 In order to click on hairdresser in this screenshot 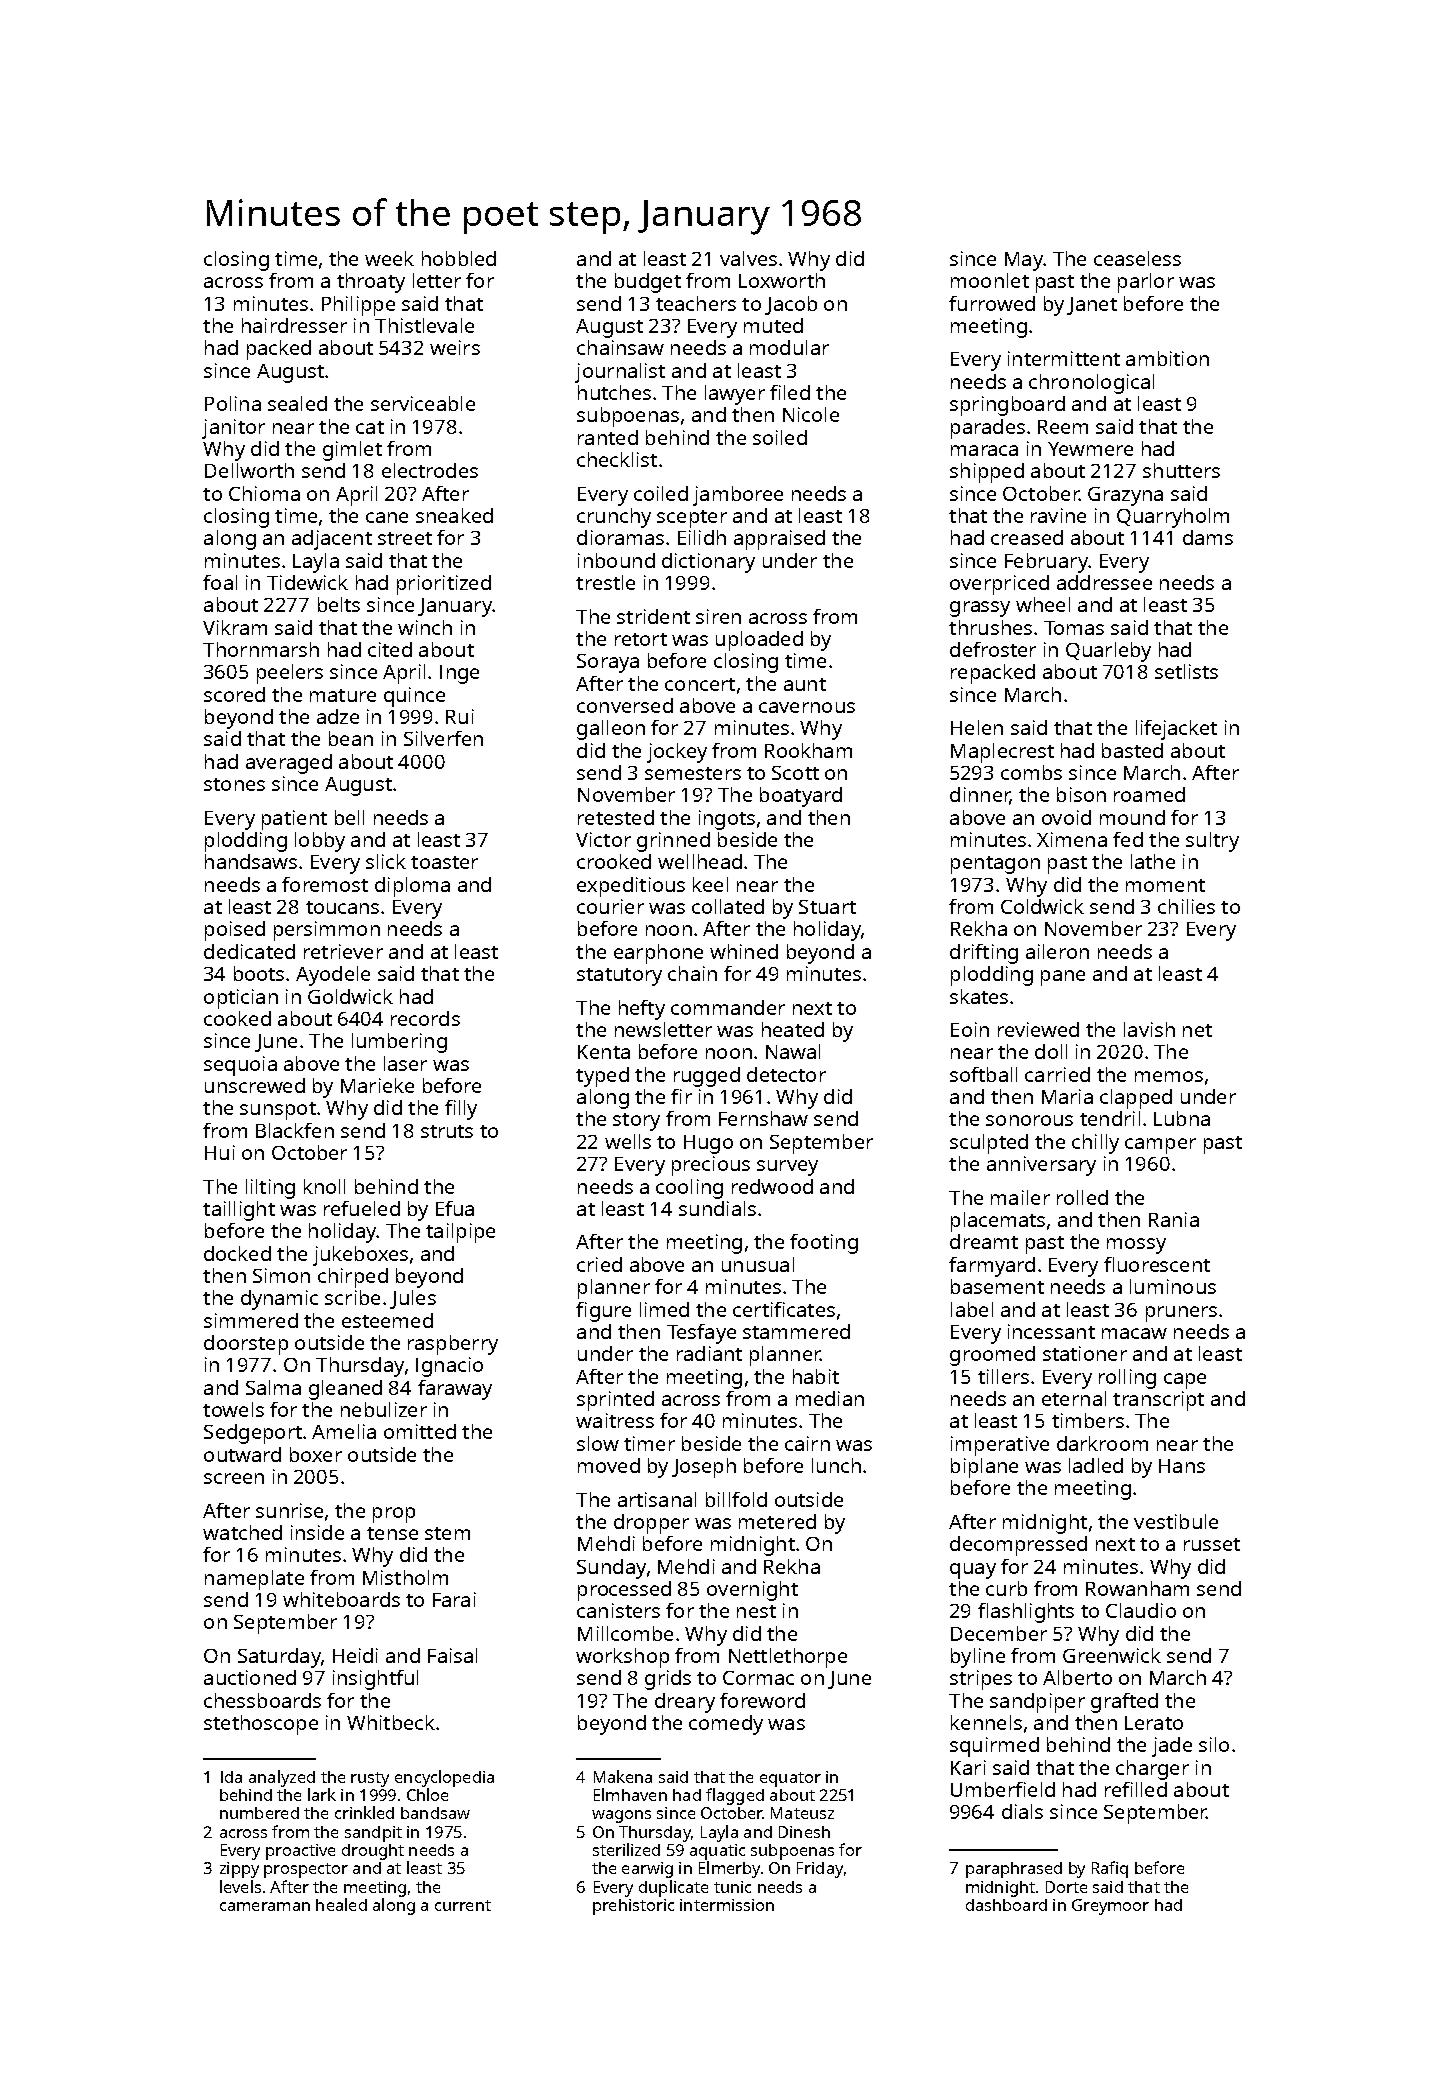, I will do `click(294, 325)`.
